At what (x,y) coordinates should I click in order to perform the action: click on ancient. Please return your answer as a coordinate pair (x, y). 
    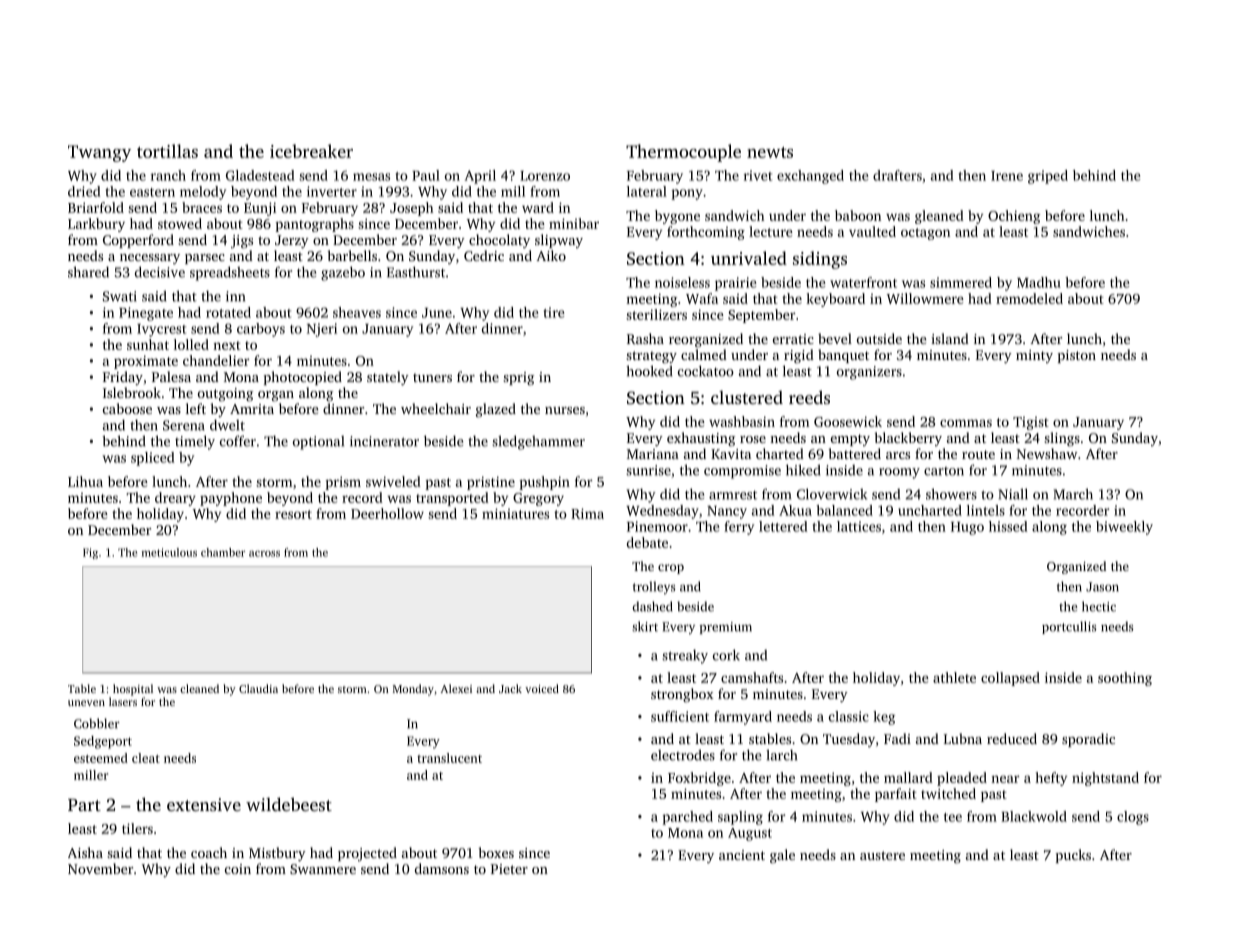
    Looking at the image, I should click on (742, 855).
